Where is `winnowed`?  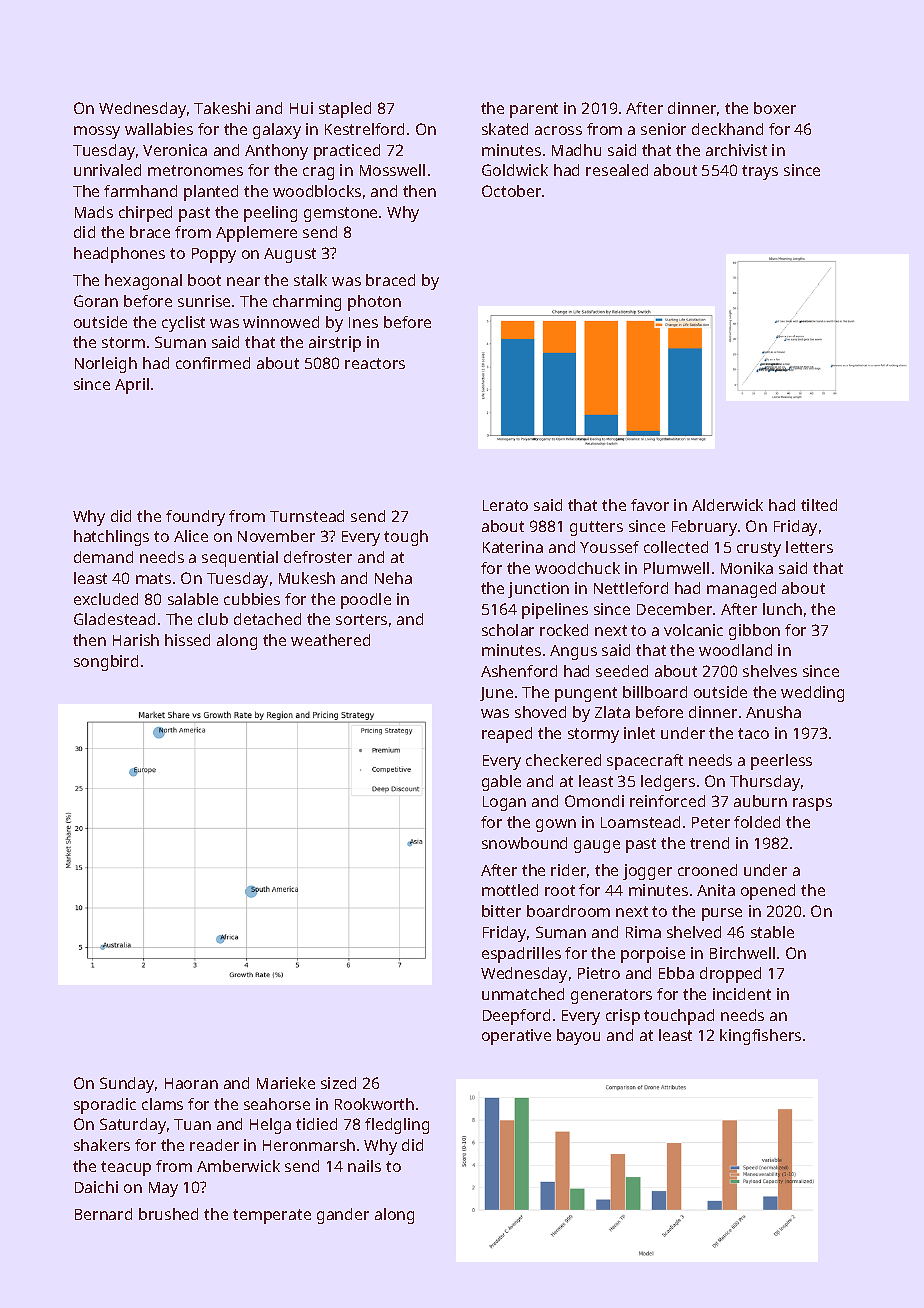 winnowed is located at coordinates (281, 322).
